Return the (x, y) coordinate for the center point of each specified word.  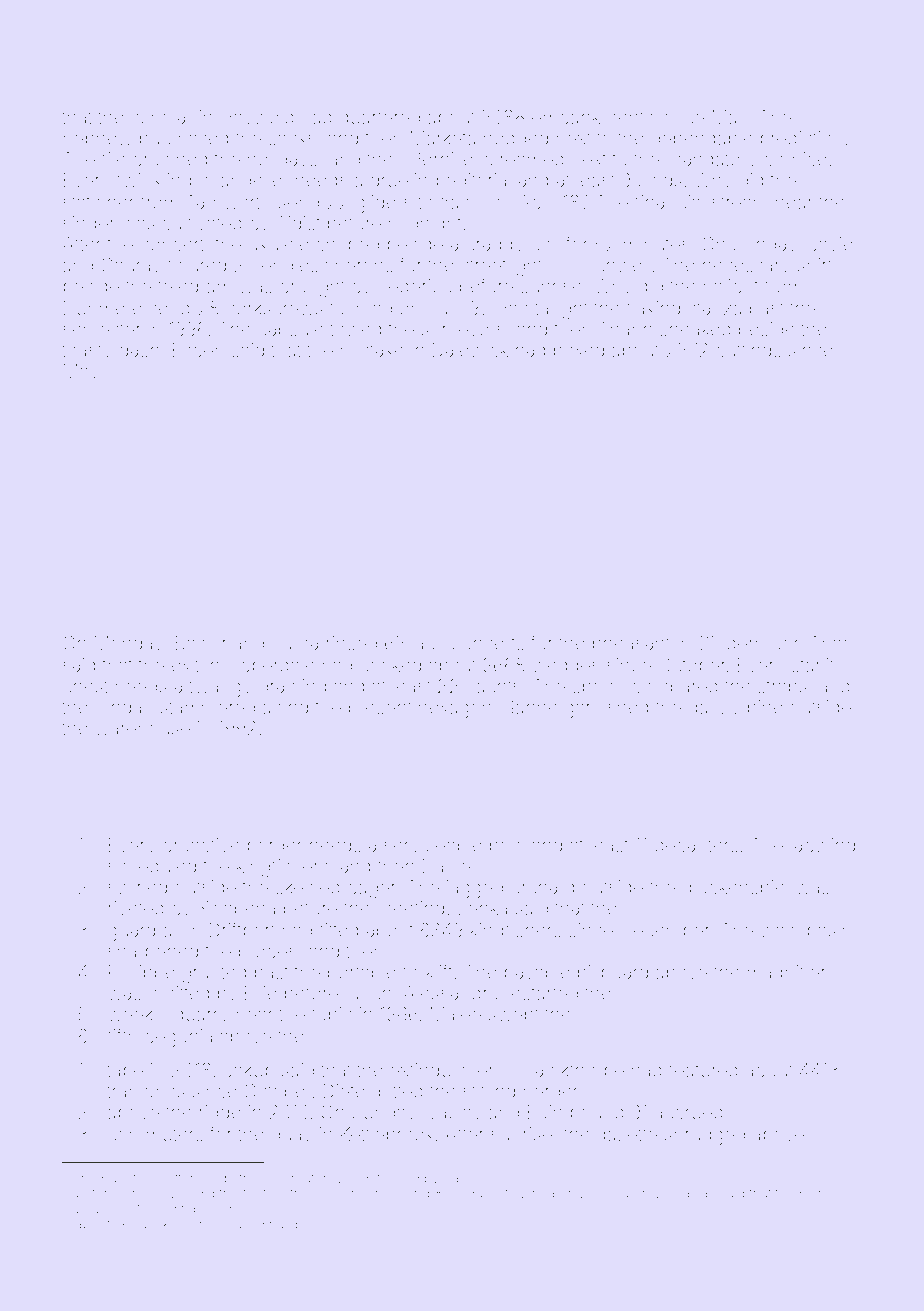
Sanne (531, 707)
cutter (176, 1178)
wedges (565, 667)
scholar (162, 117)
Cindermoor (748, 643)
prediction (801, 140)
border (275, 845)
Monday (129, 645)
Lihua (538, 1193)
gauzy (714, 710)
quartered (380, 119)
